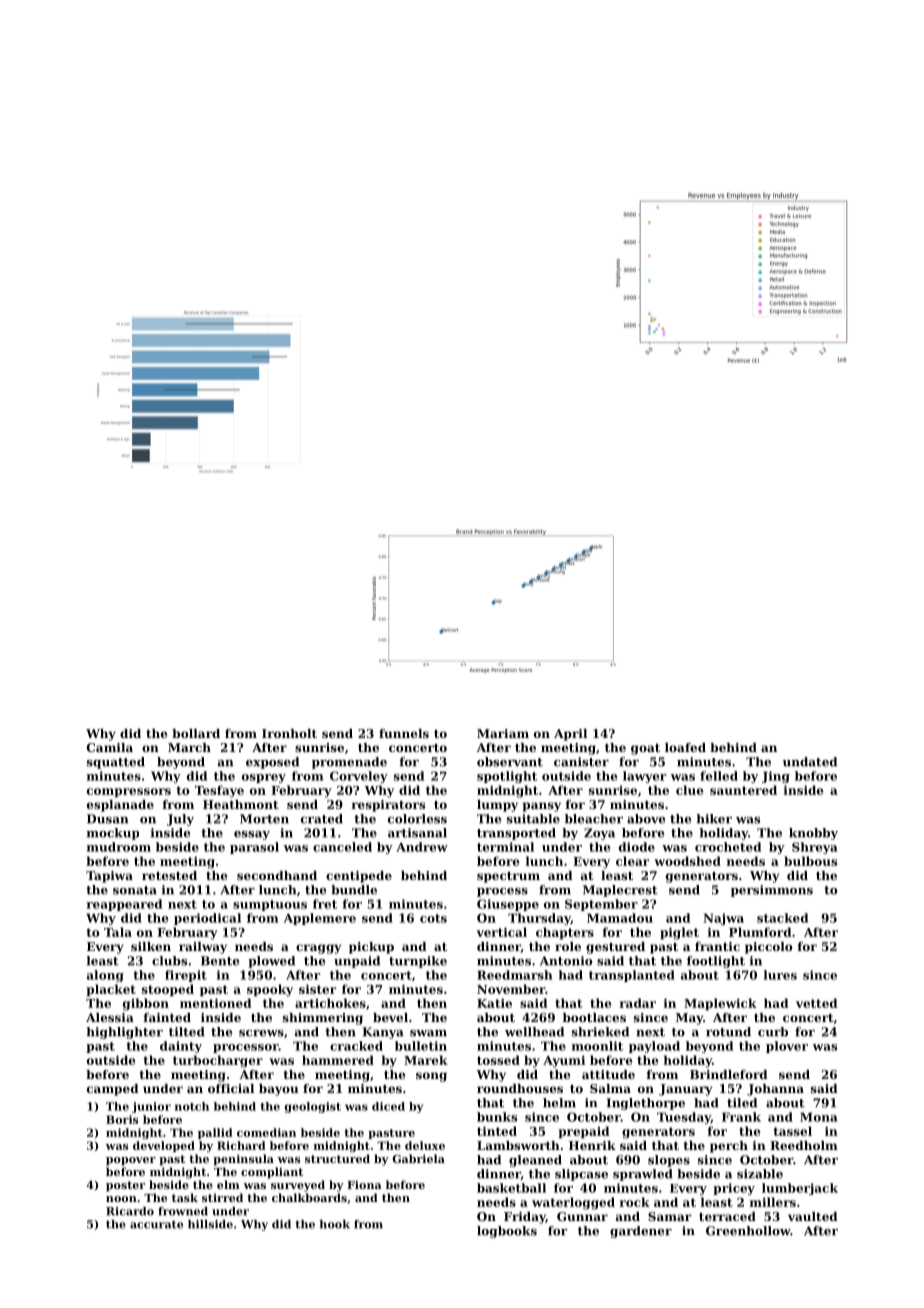 Image resolution: width=924 pixels, height=1308 pixels. I want to click on highlighter, so click(124, 1033).
